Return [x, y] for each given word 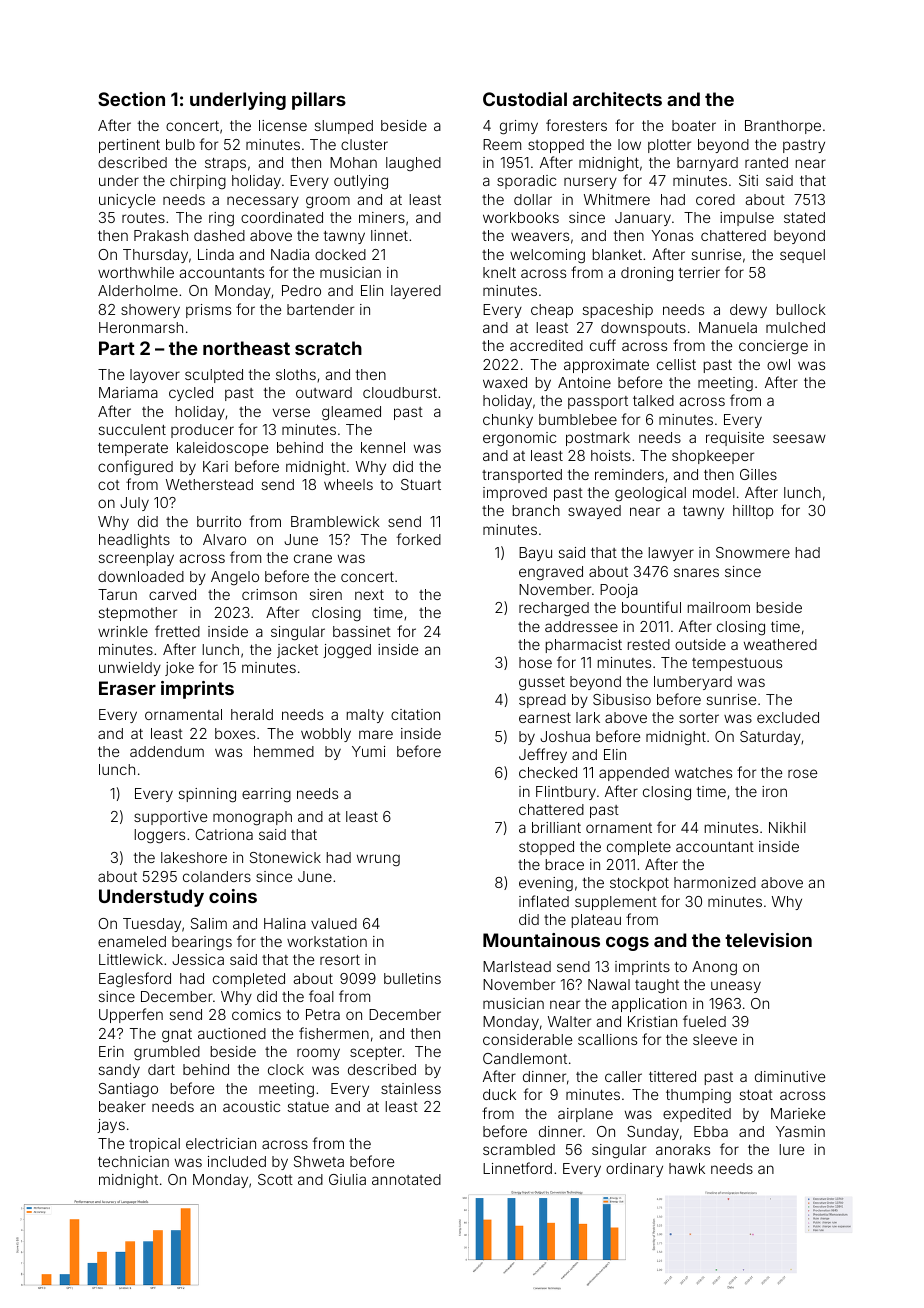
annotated [406, 1179]
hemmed [284, 751]
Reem [502, 144]
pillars [319, 101]
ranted [766, 162]
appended [634, 774]
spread [542, 701]
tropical [154, 1145]
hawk [687, 1168]
